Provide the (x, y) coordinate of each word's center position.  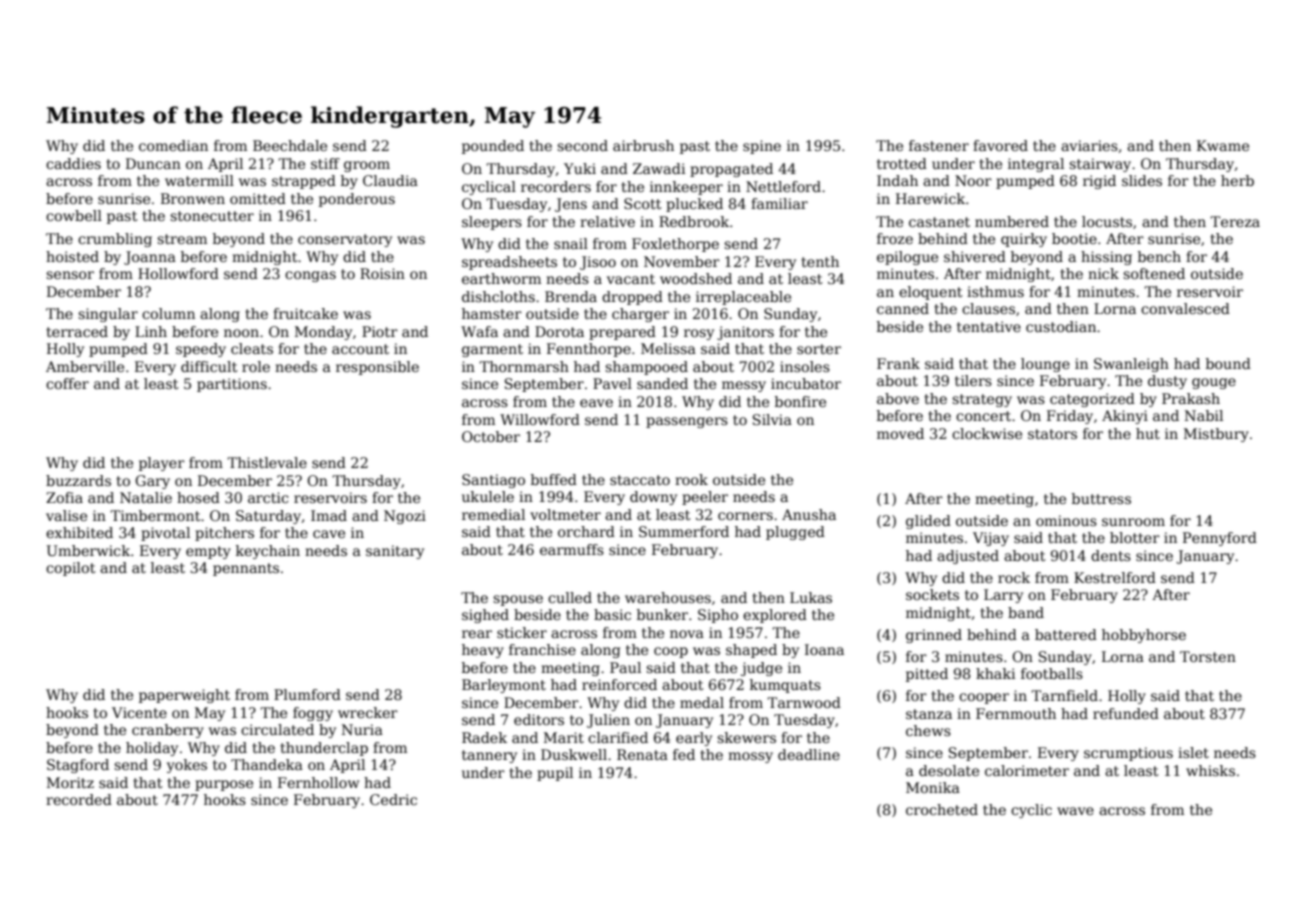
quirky (1024, 240)
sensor (70, 275)
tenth (820, 261)
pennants (246, 569)
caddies (73, 163)
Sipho (718, 616)
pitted (927, 675)
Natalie (146, 497)
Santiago (493, 481)
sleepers (492, 223)
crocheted (942, 809)
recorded (79, 799)
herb (1237, 180)
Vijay (991, 539)
